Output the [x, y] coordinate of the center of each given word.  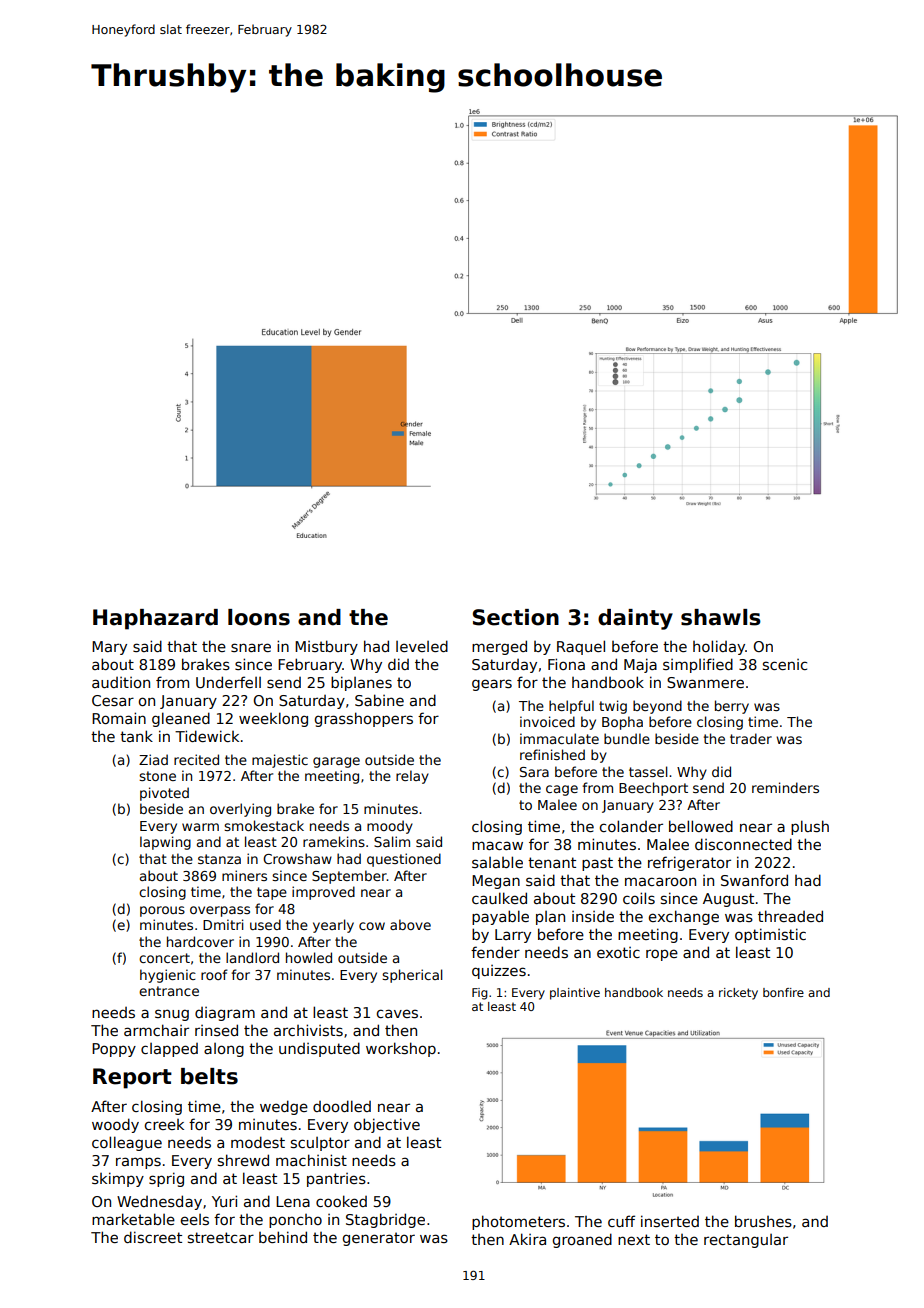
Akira [527, 1239]
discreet [153, 1237]
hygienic [168, 976]
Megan [496, 882]
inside [593, 916]
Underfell [228, 682]
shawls [721, 617]
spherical [412, 976]
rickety [738, 994]
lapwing [165, 843]
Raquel [581, 647]
